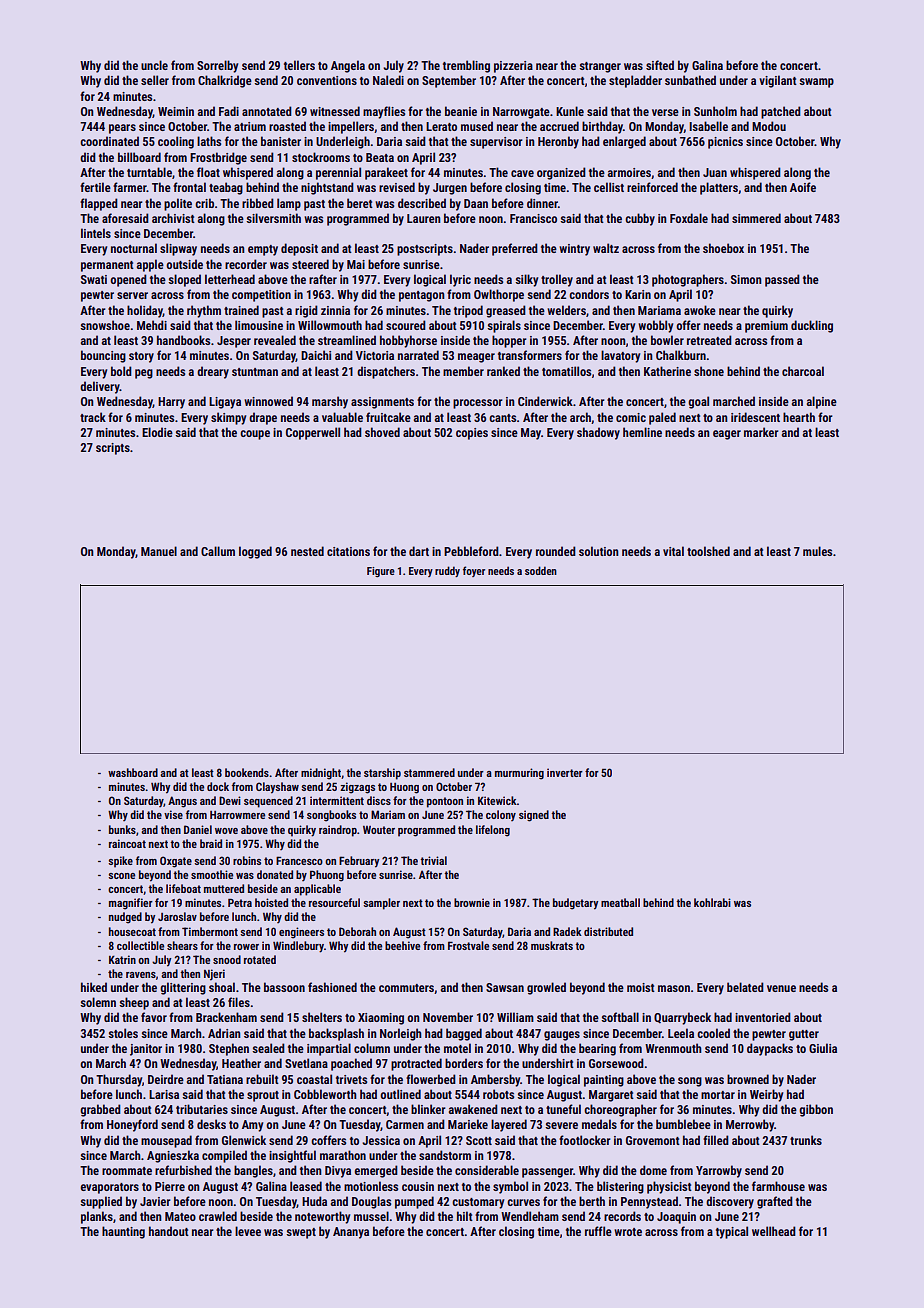  Describe the element at coordinates (226, 831) in the page. I see `wove` at that location.
